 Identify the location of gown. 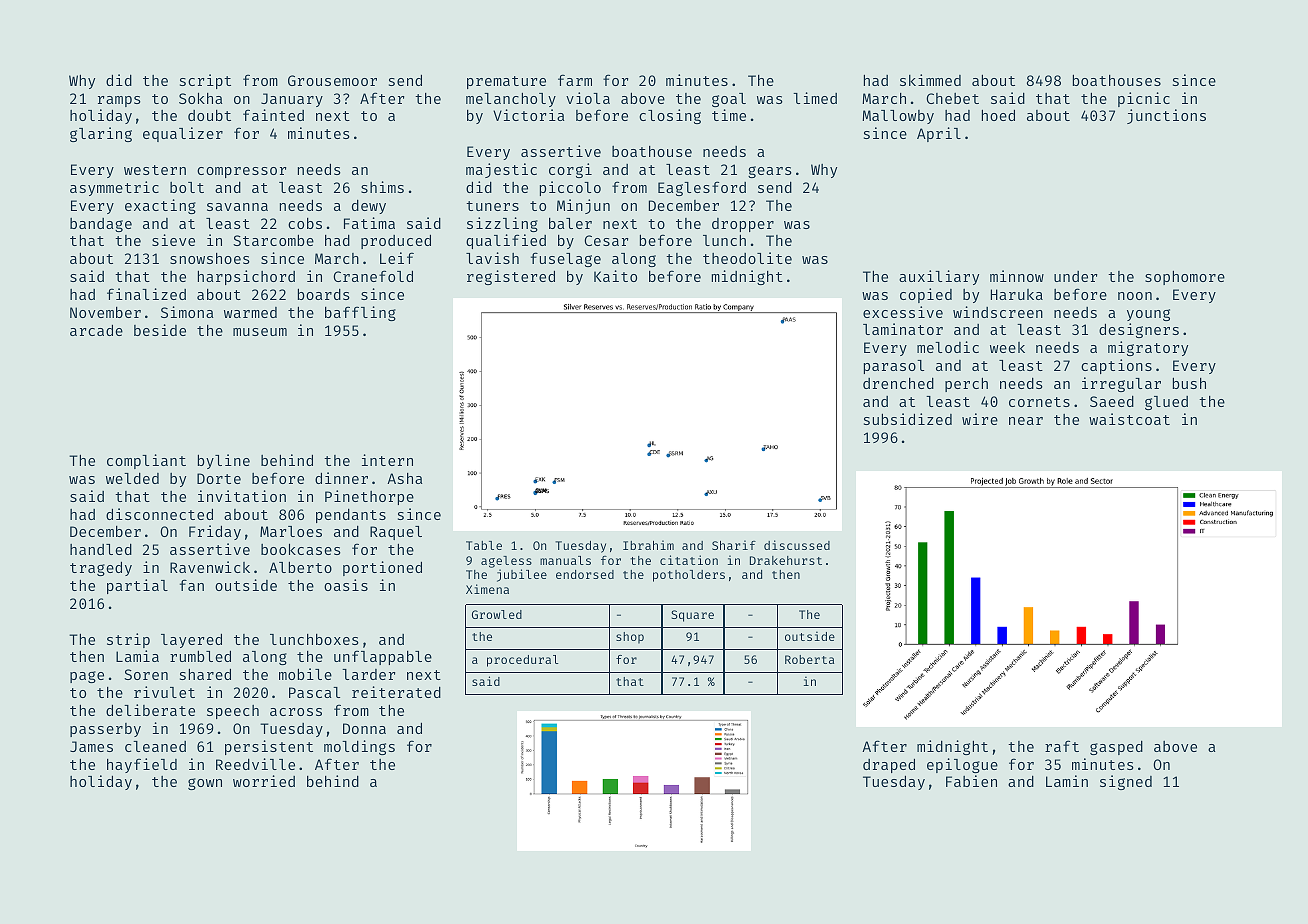
(205, 784).
